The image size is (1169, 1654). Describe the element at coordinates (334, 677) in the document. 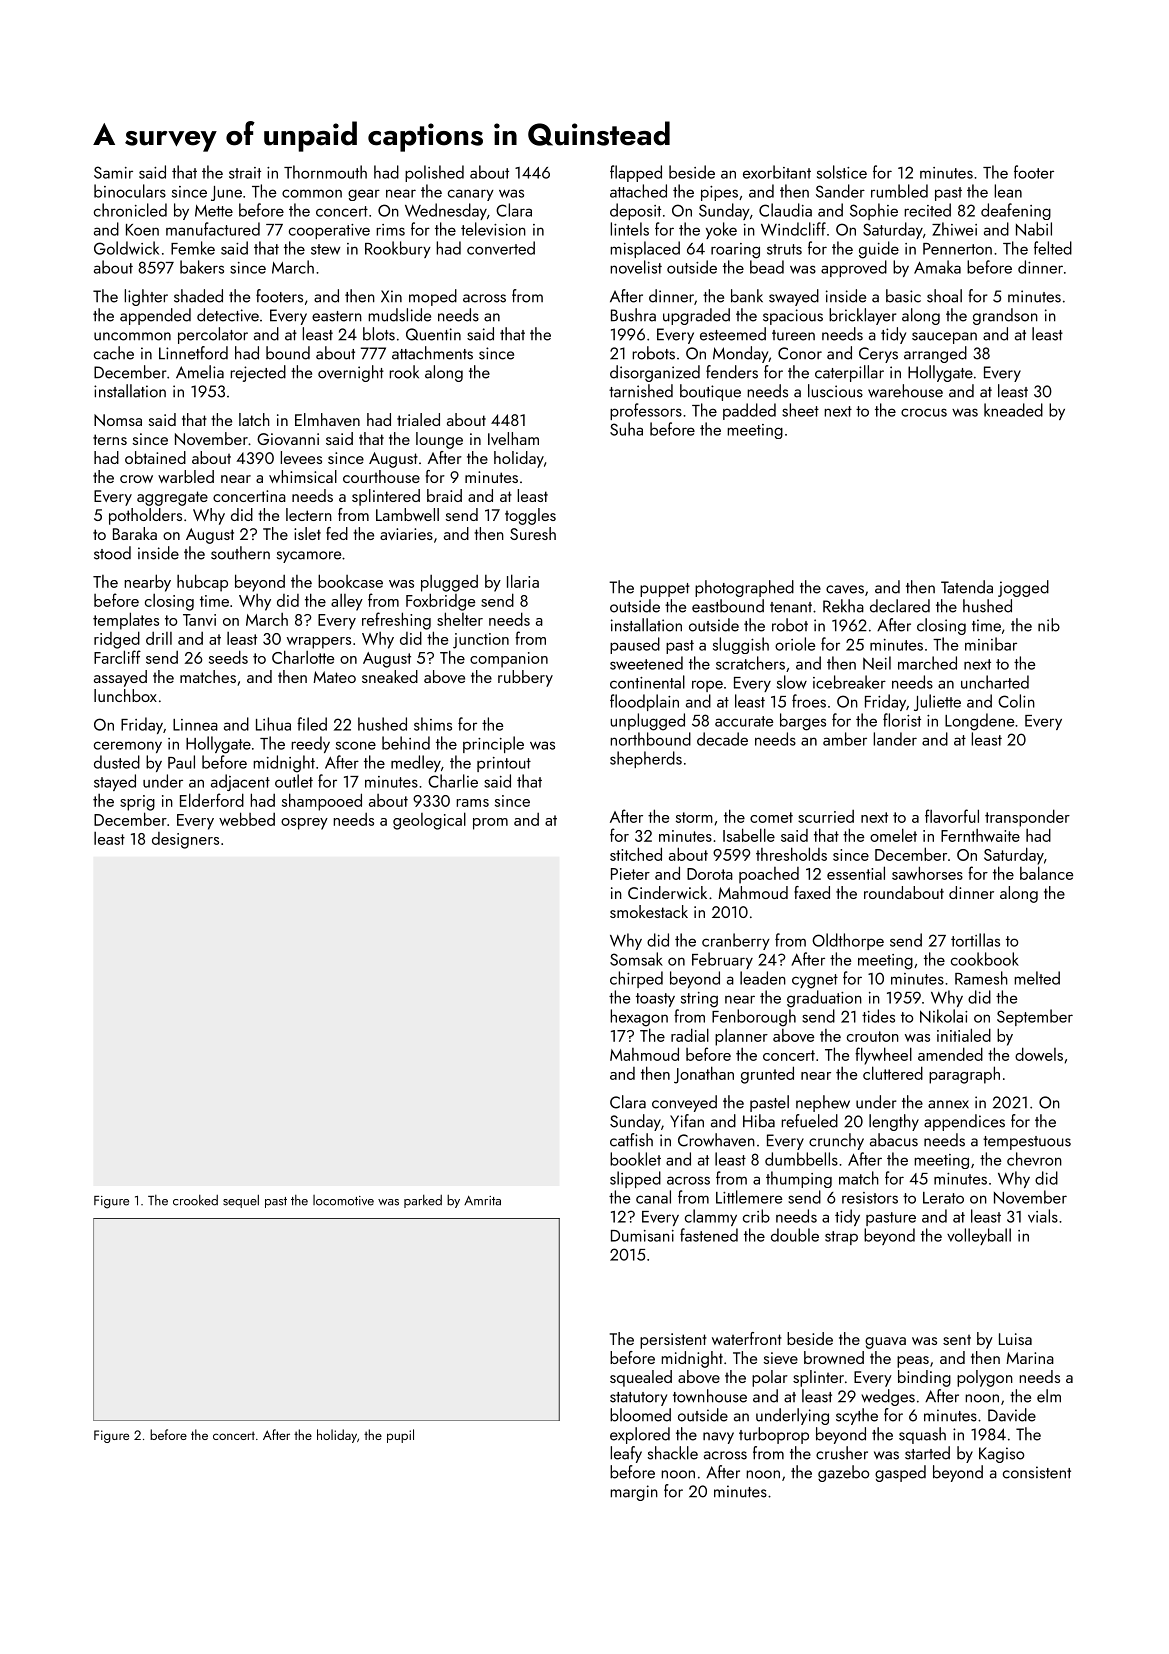

I see `Mateo` at that location.
